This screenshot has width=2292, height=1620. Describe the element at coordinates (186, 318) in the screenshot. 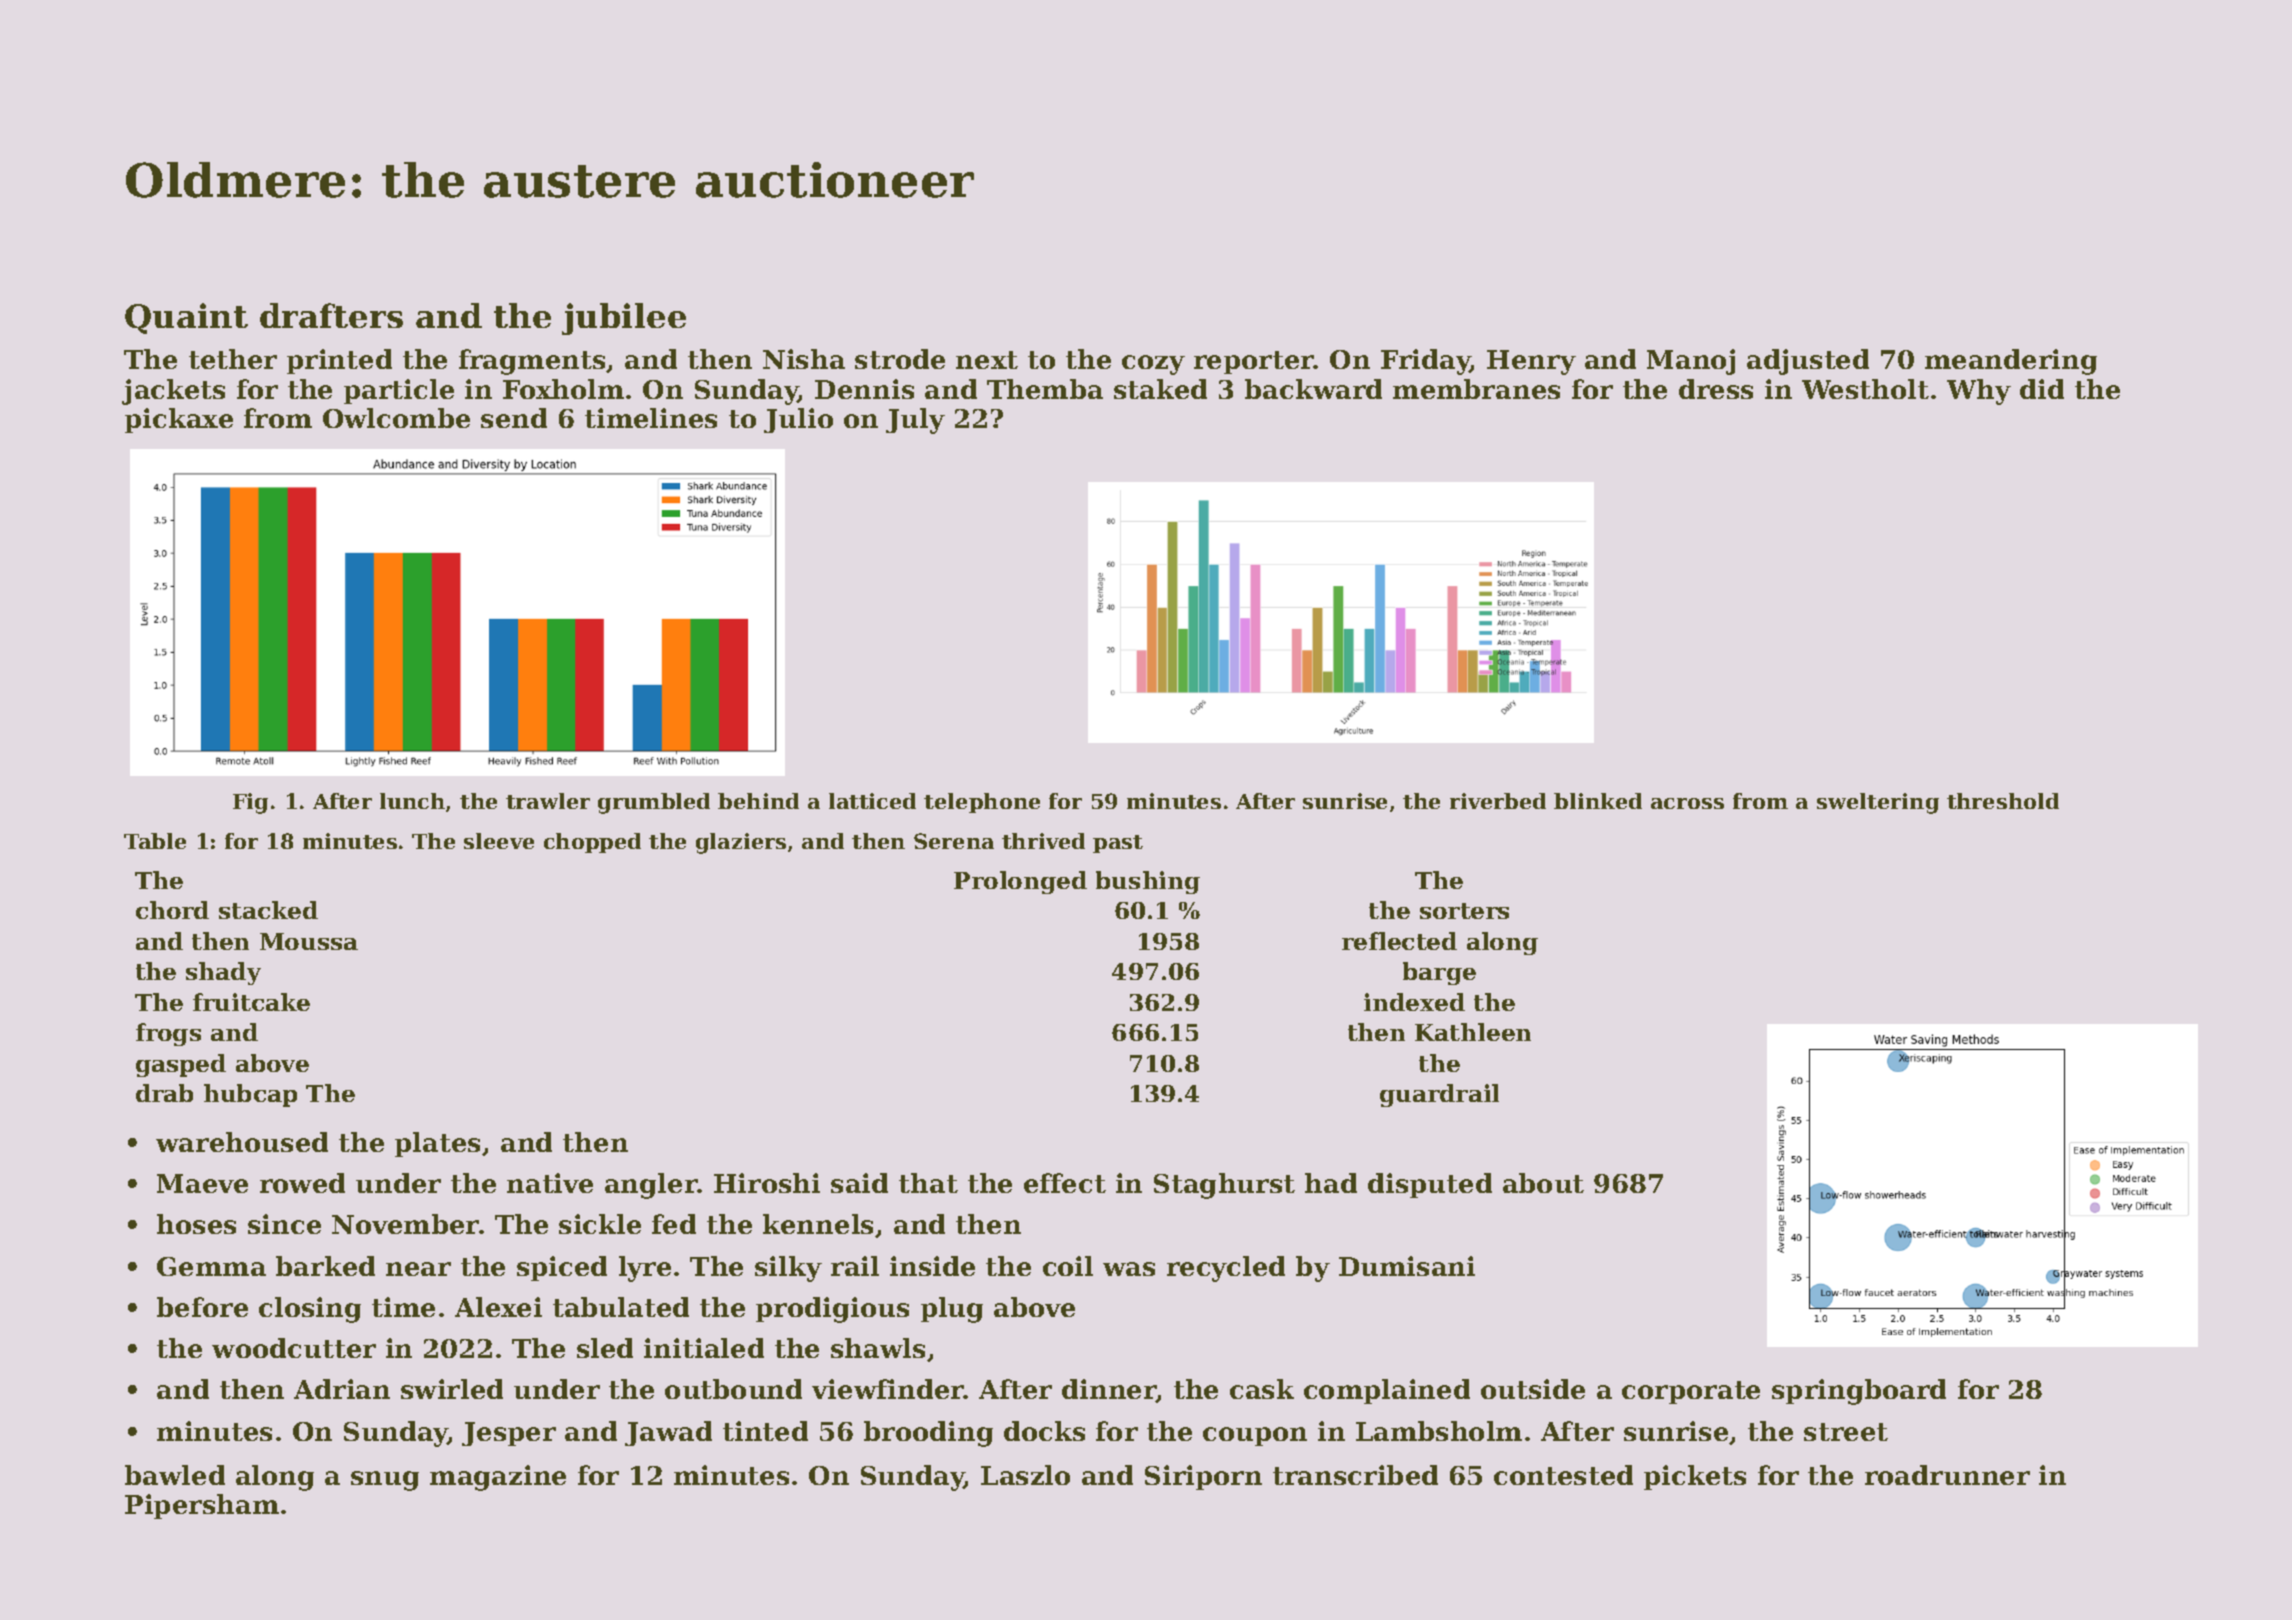

I see `Quaint` at that location.
